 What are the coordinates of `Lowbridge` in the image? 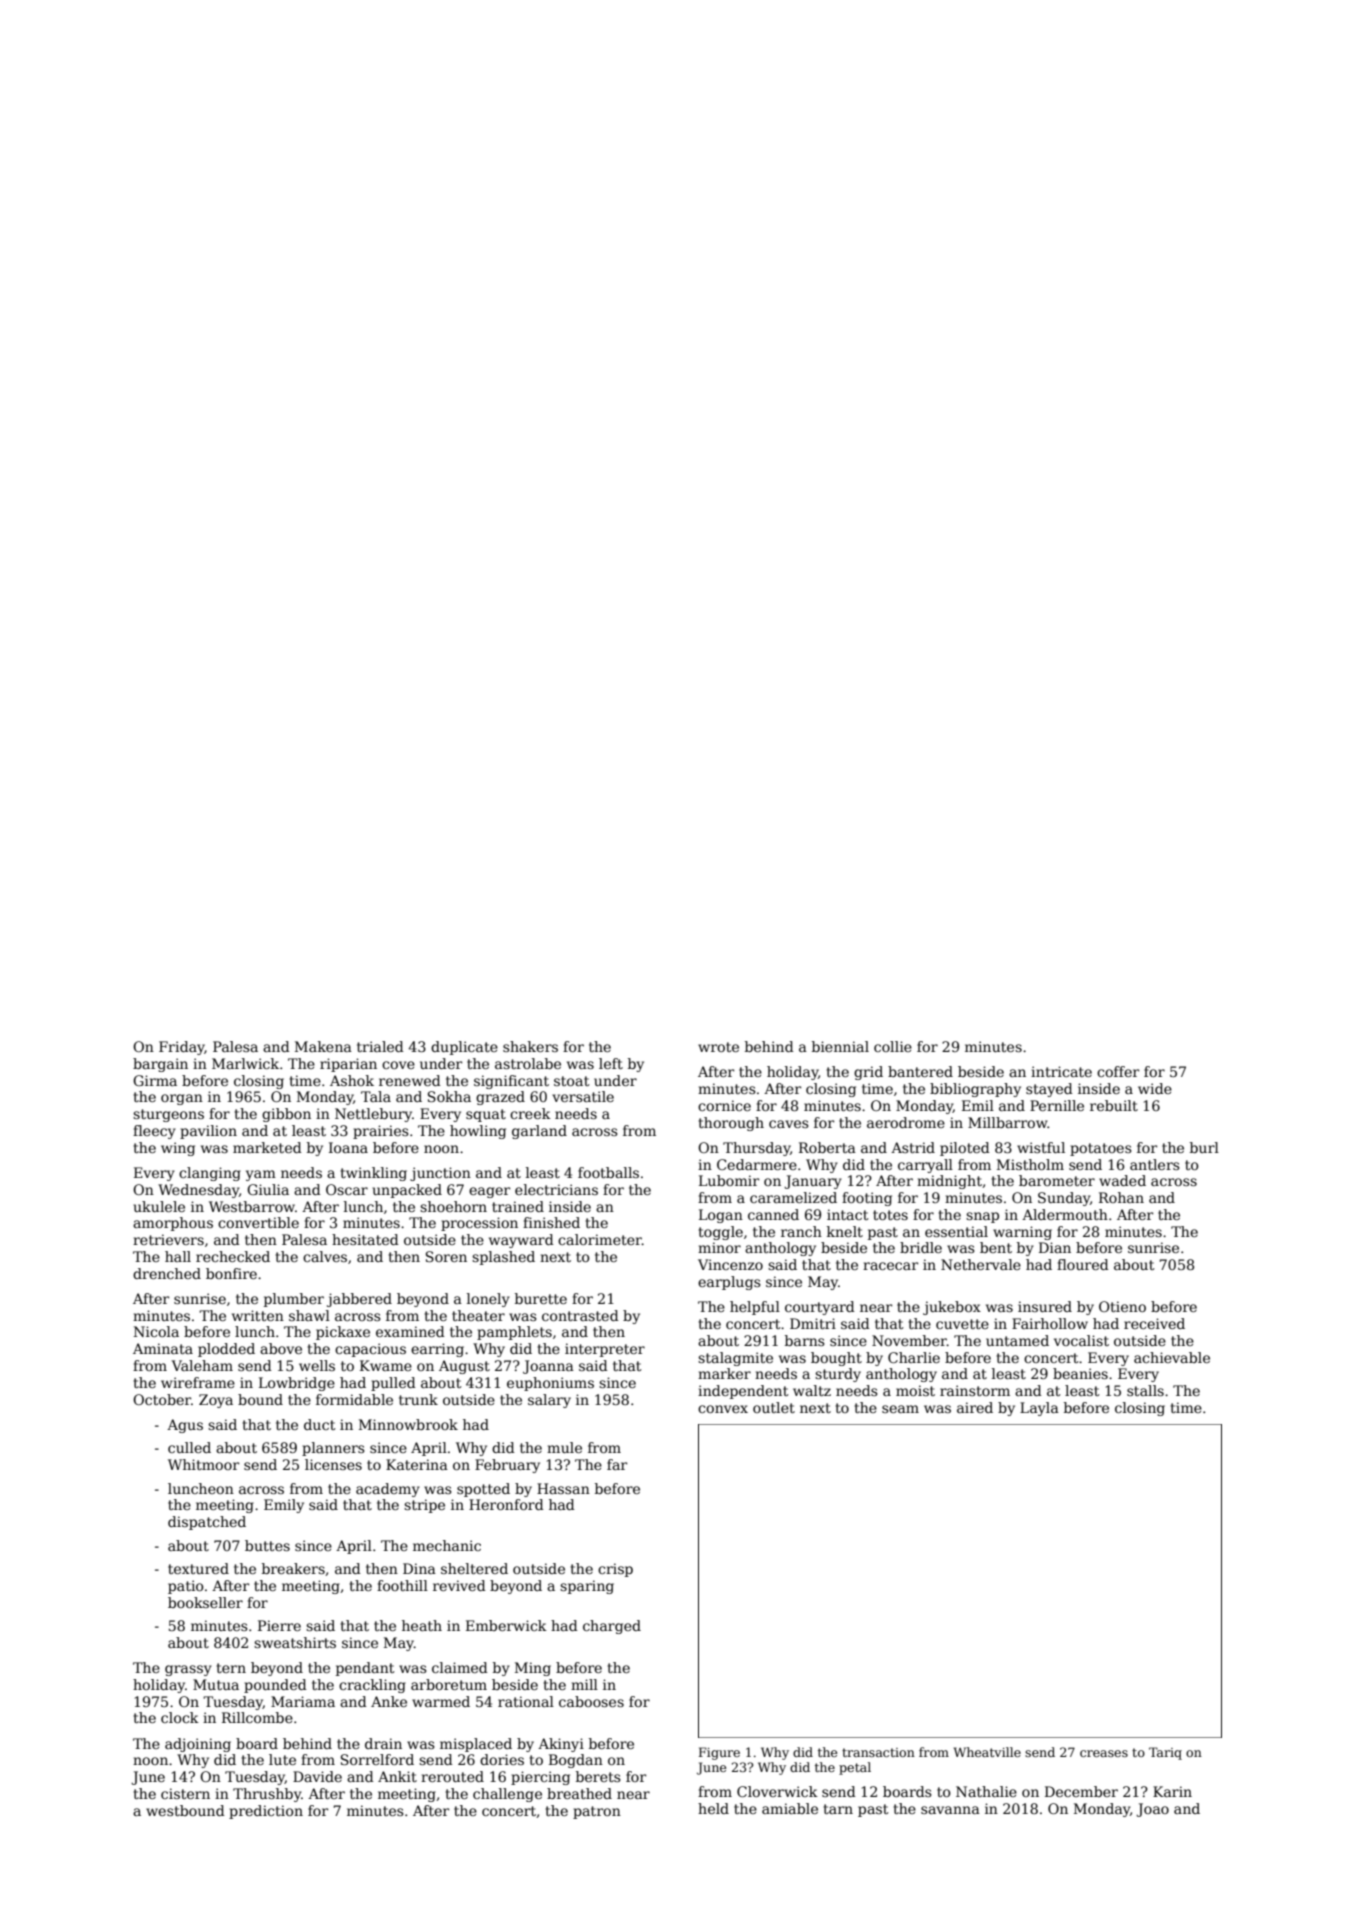 It's located at (297, 1384).
